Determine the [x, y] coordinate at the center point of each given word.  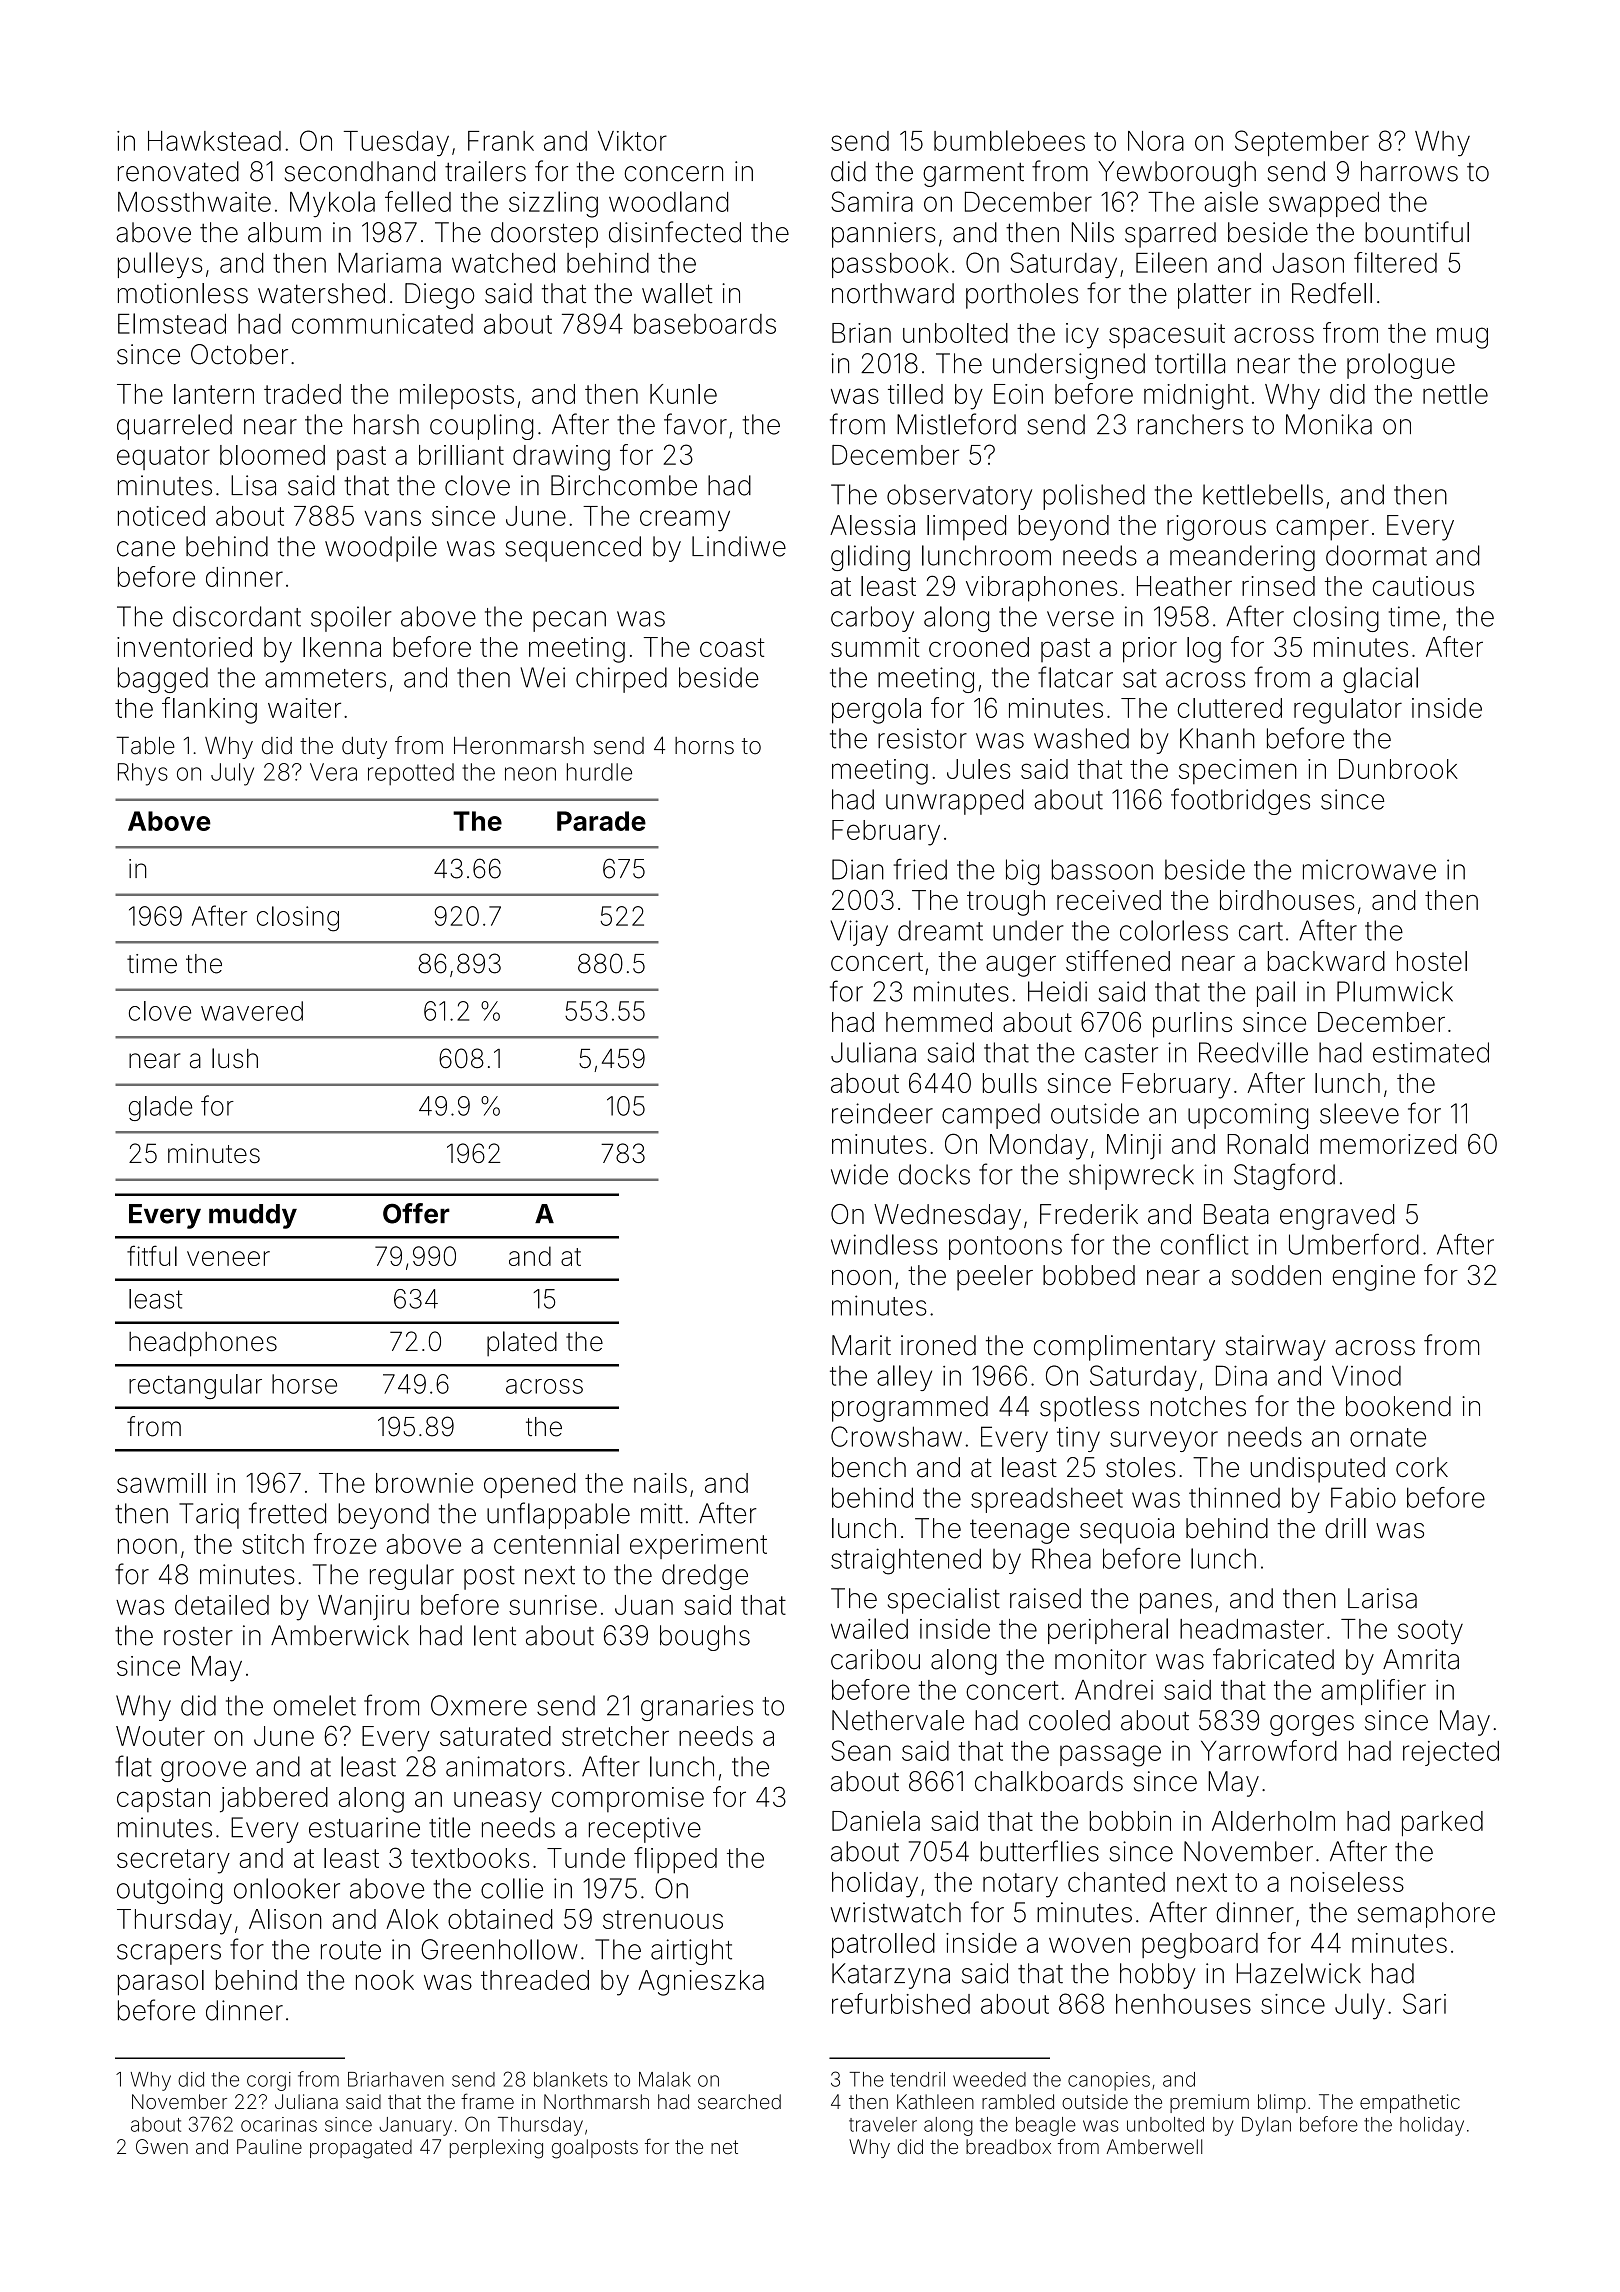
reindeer [882, 1113]
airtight [691, 1952]
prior [1150, 650]
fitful [152, 1255]
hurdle [599, 772]
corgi [269, 2081]
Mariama [389, 263]
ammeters [325, 678]
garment [973, 174]
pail [1276, 994]
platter [1214, 296]
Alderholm [1273, 1821]
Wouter [160, 1736]
